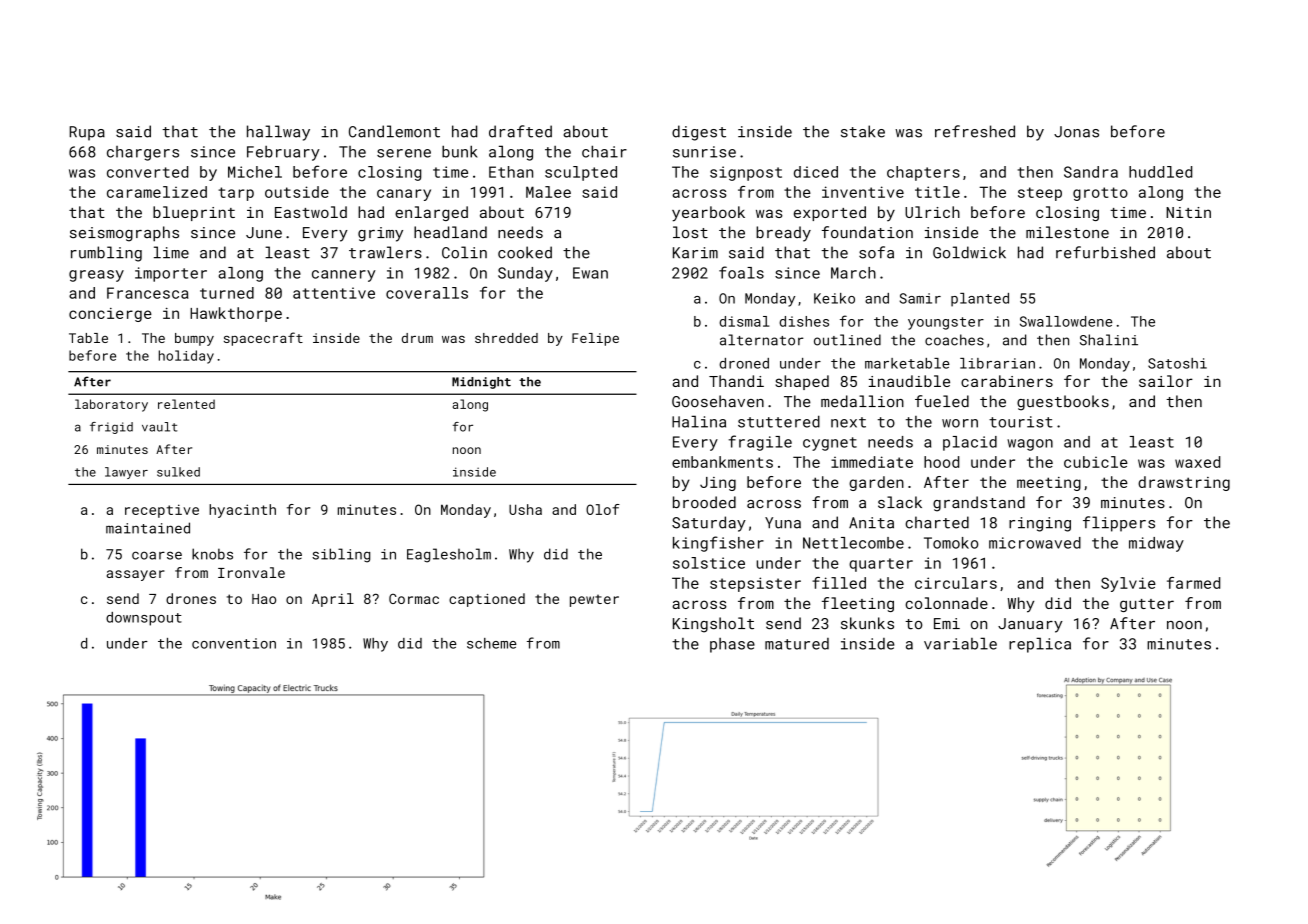  What do you see at coordinates (732, 645) in the page?
I see `phase` at bounding box center [732, 645].
